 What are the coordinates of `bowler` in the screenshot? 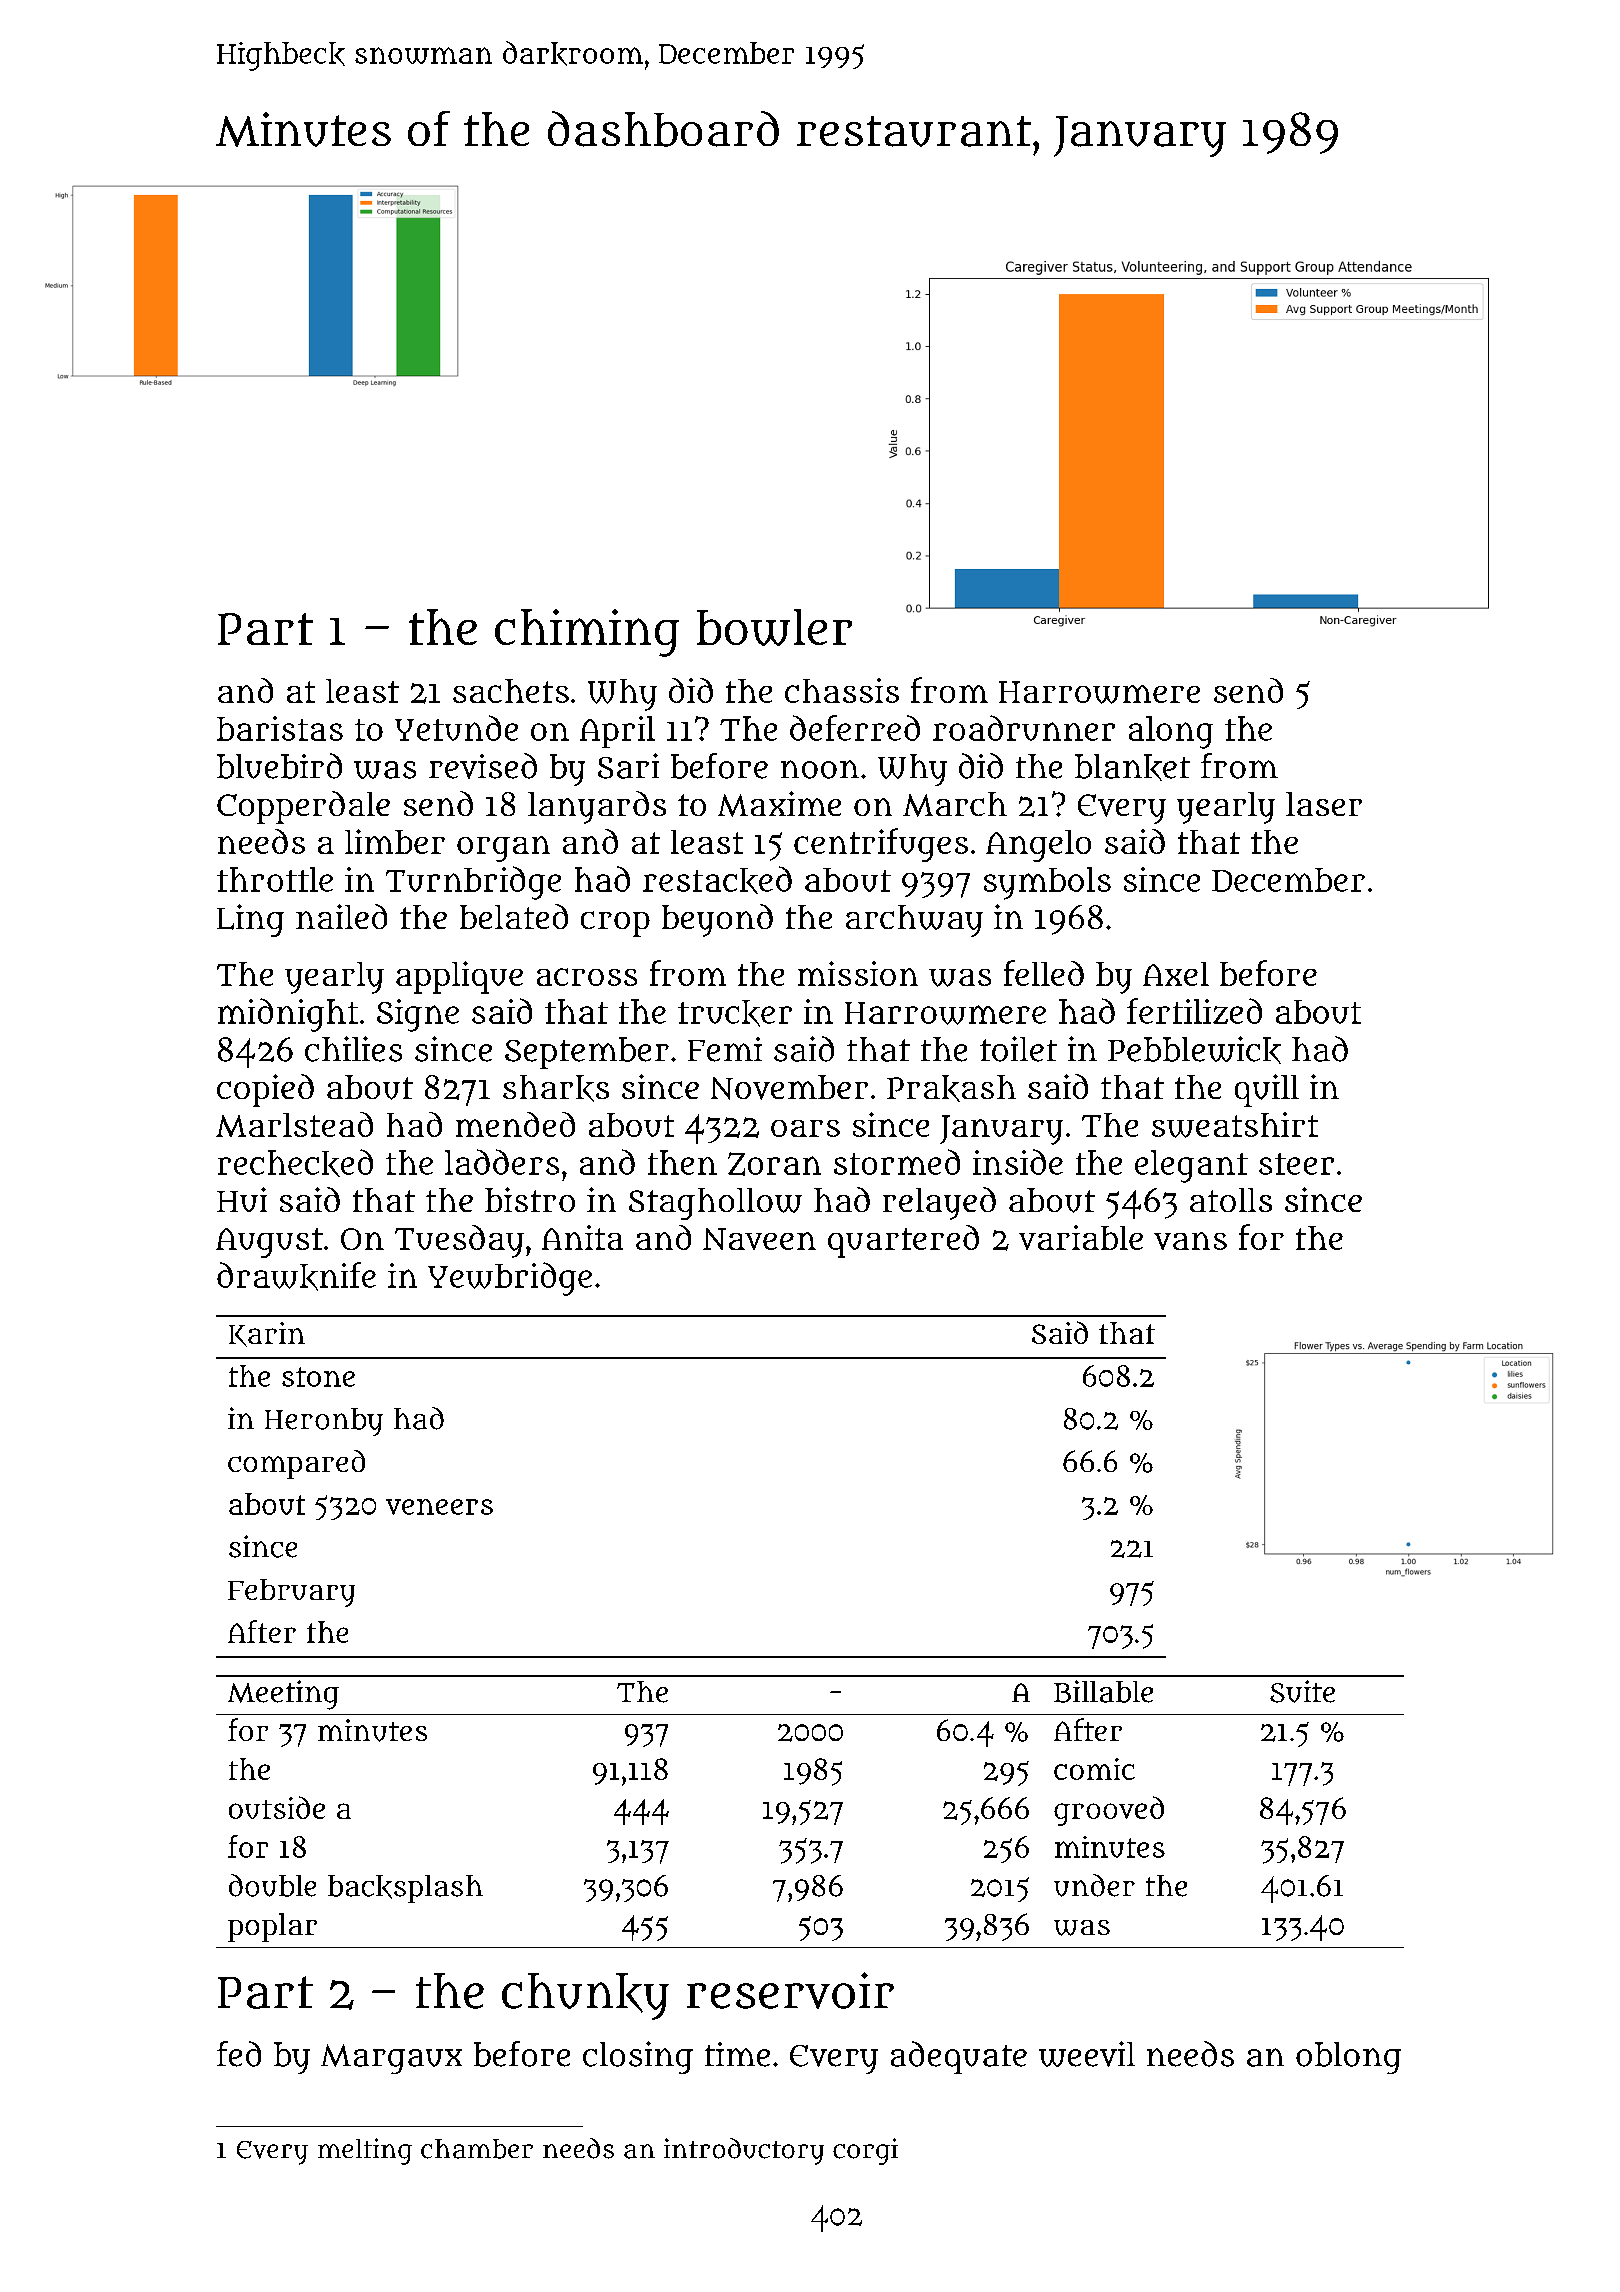 It's located at (774, 627).
